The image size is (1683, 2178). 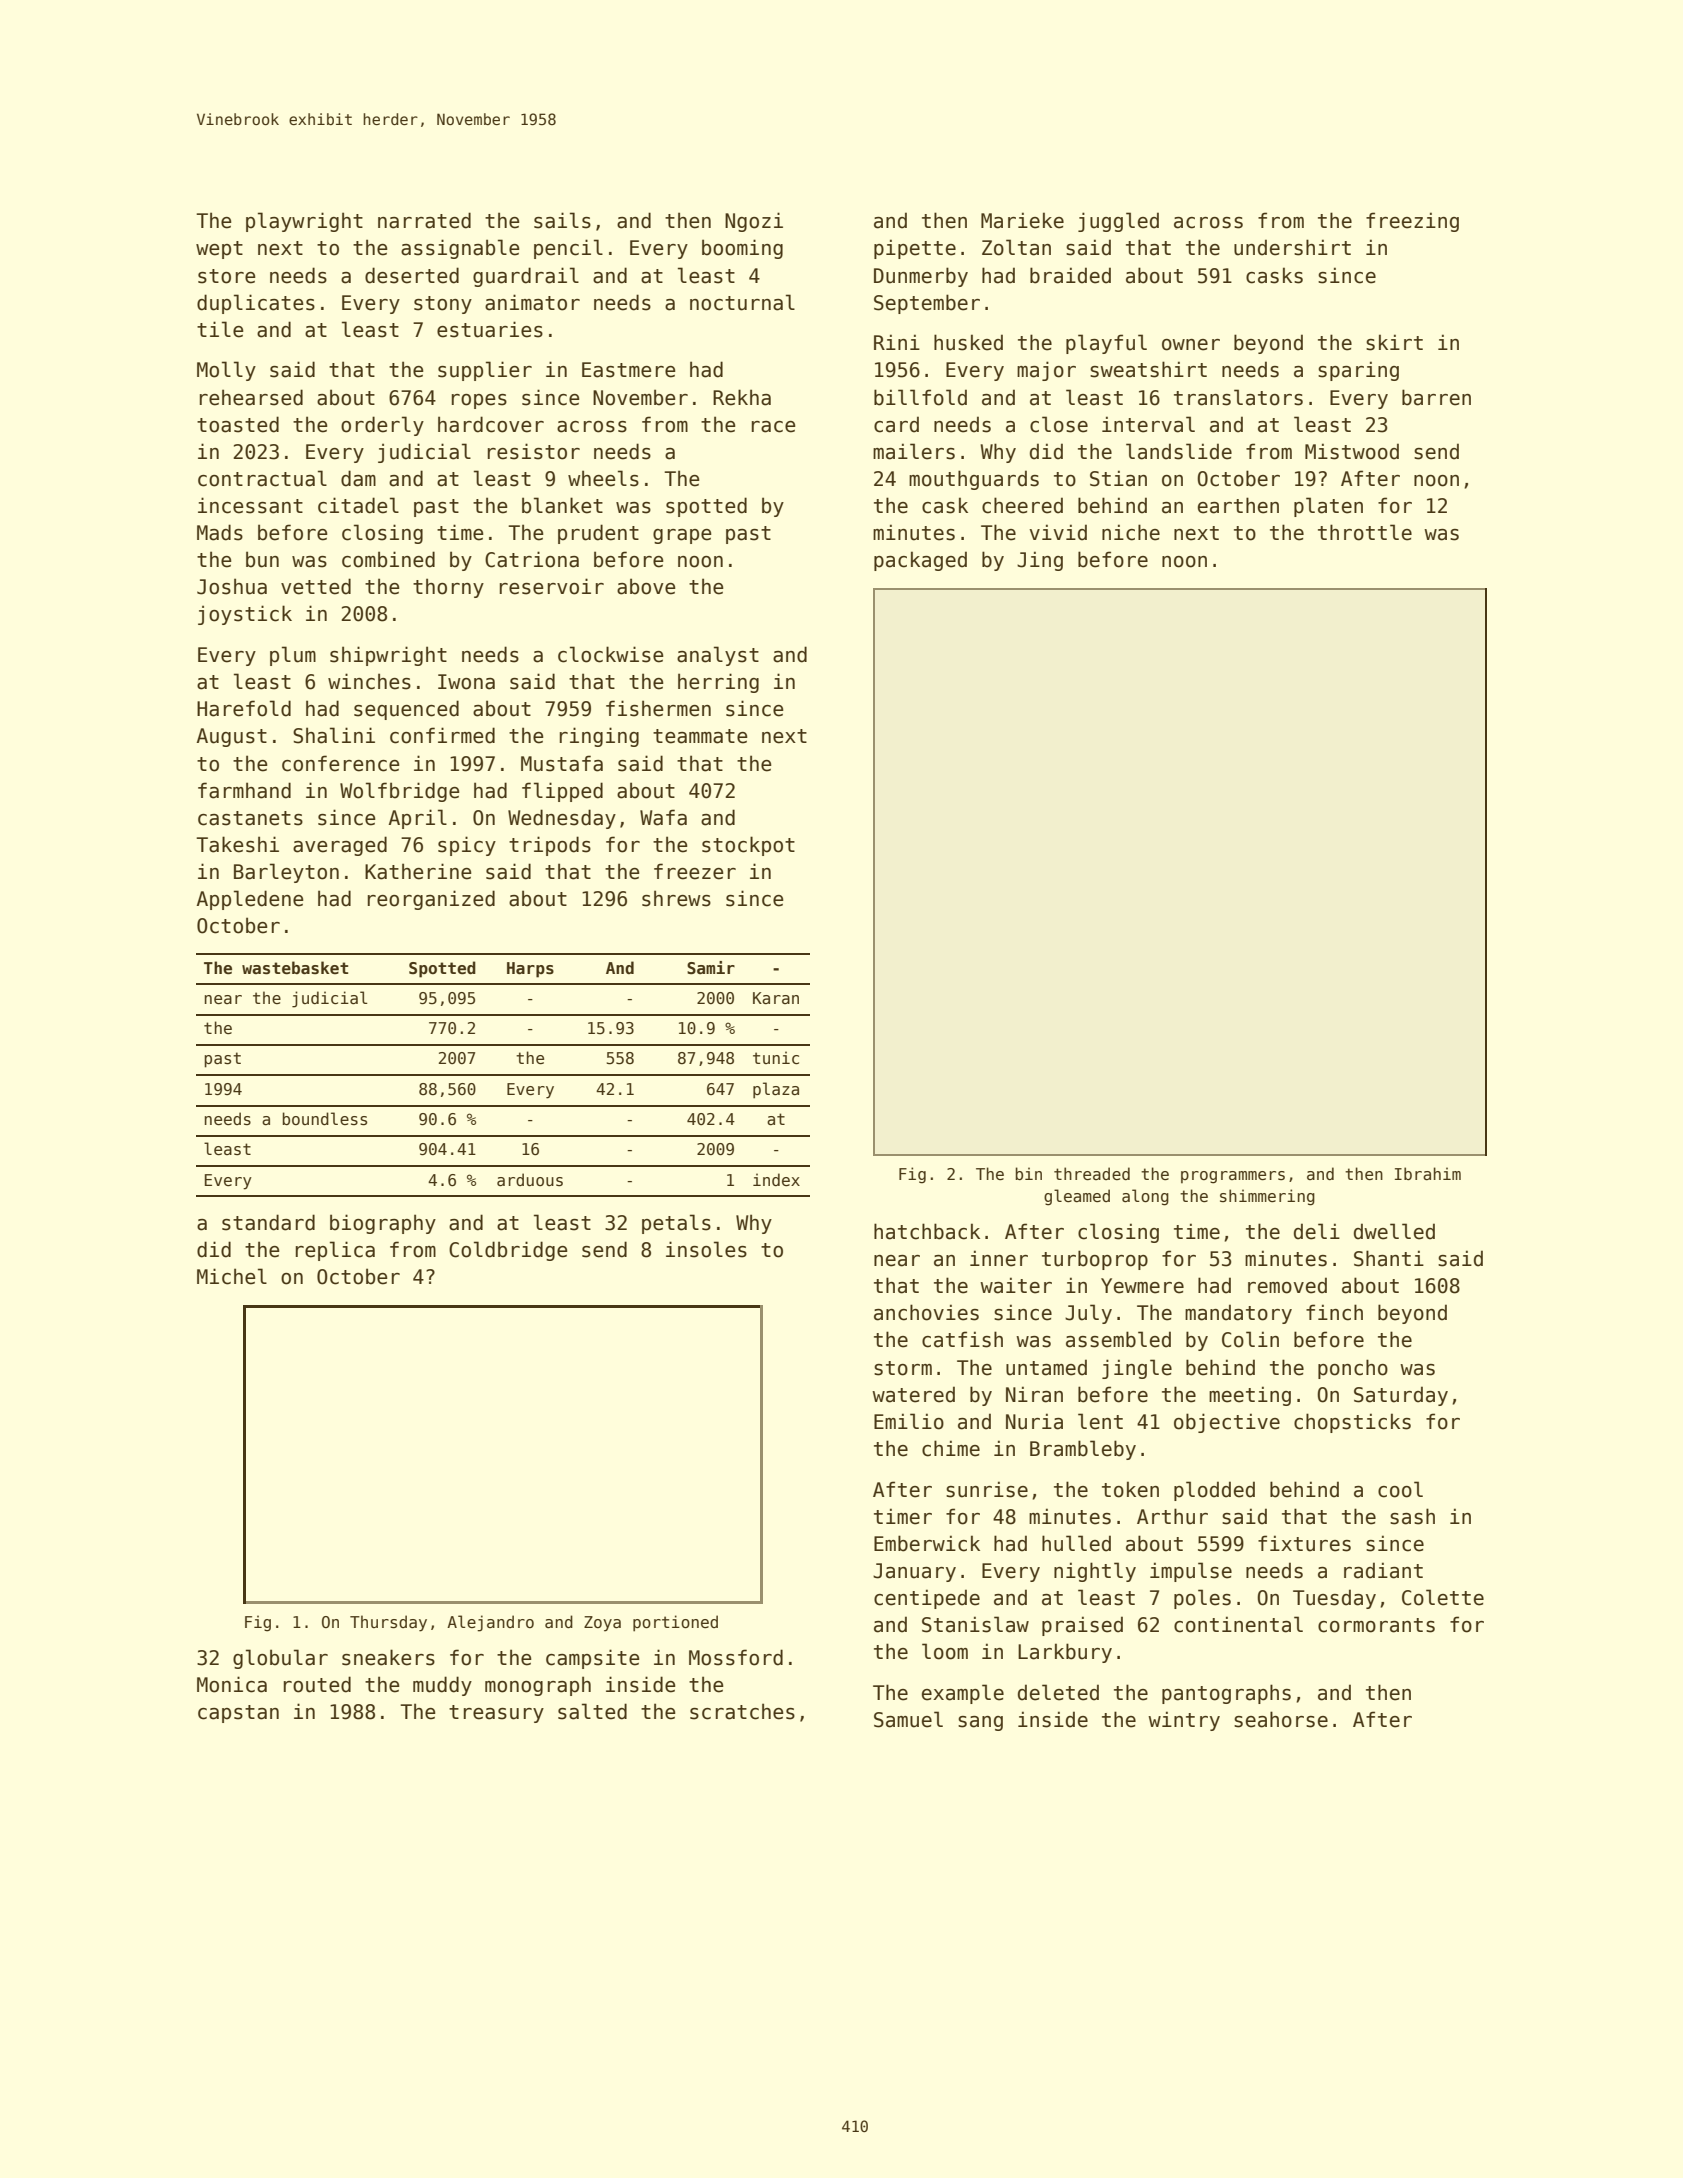 What do you see at coordinates (1352, 451) in the screenshot?
I see `Mistwood` at bounding box center [1352, 451].
